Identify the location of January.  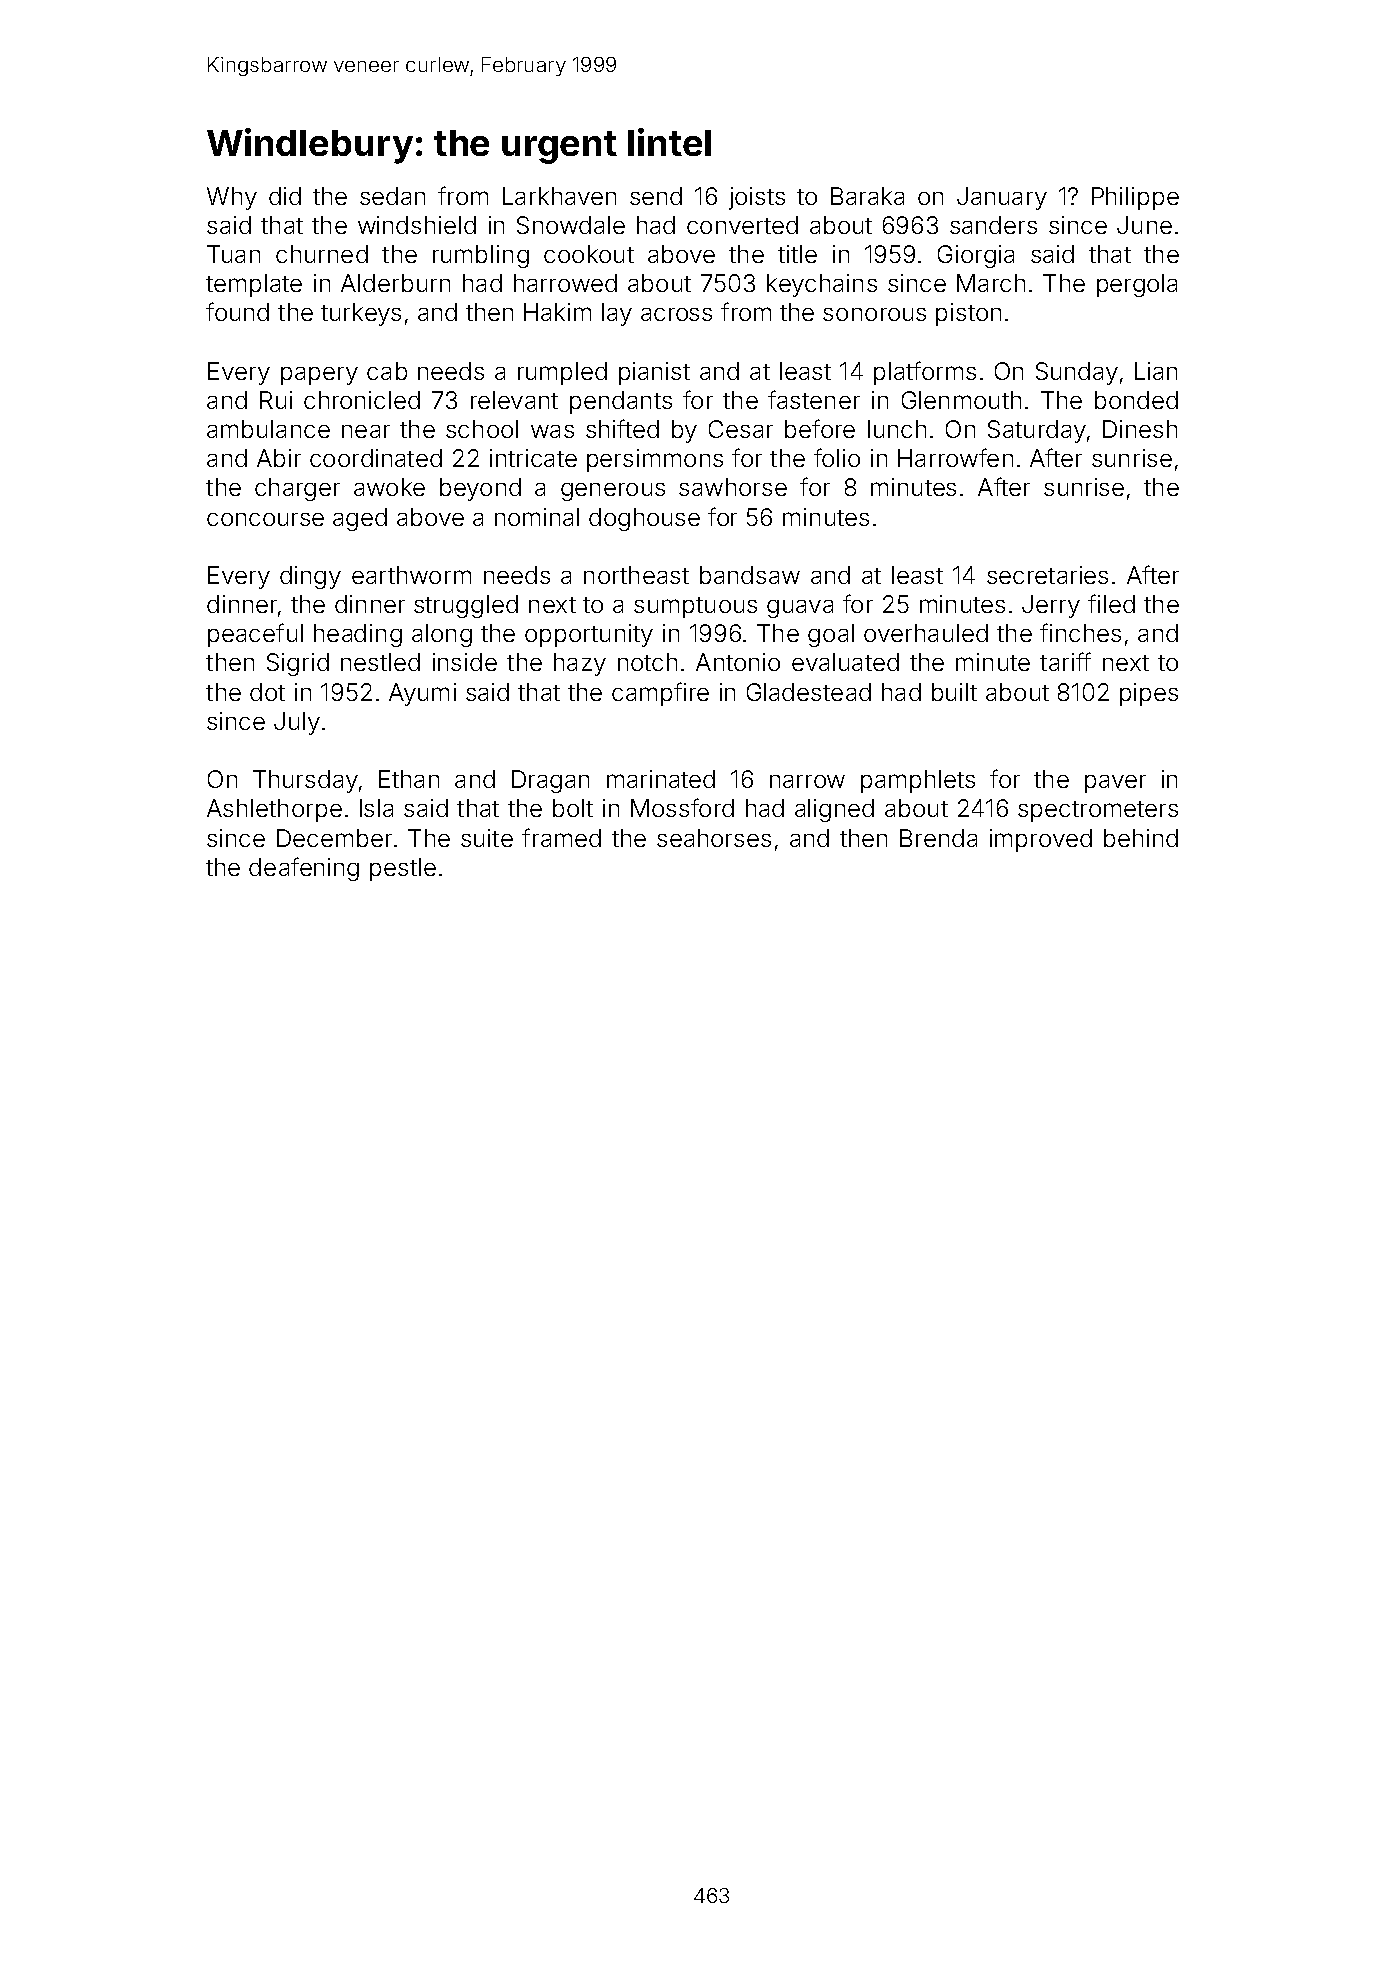
(1002, 198).
